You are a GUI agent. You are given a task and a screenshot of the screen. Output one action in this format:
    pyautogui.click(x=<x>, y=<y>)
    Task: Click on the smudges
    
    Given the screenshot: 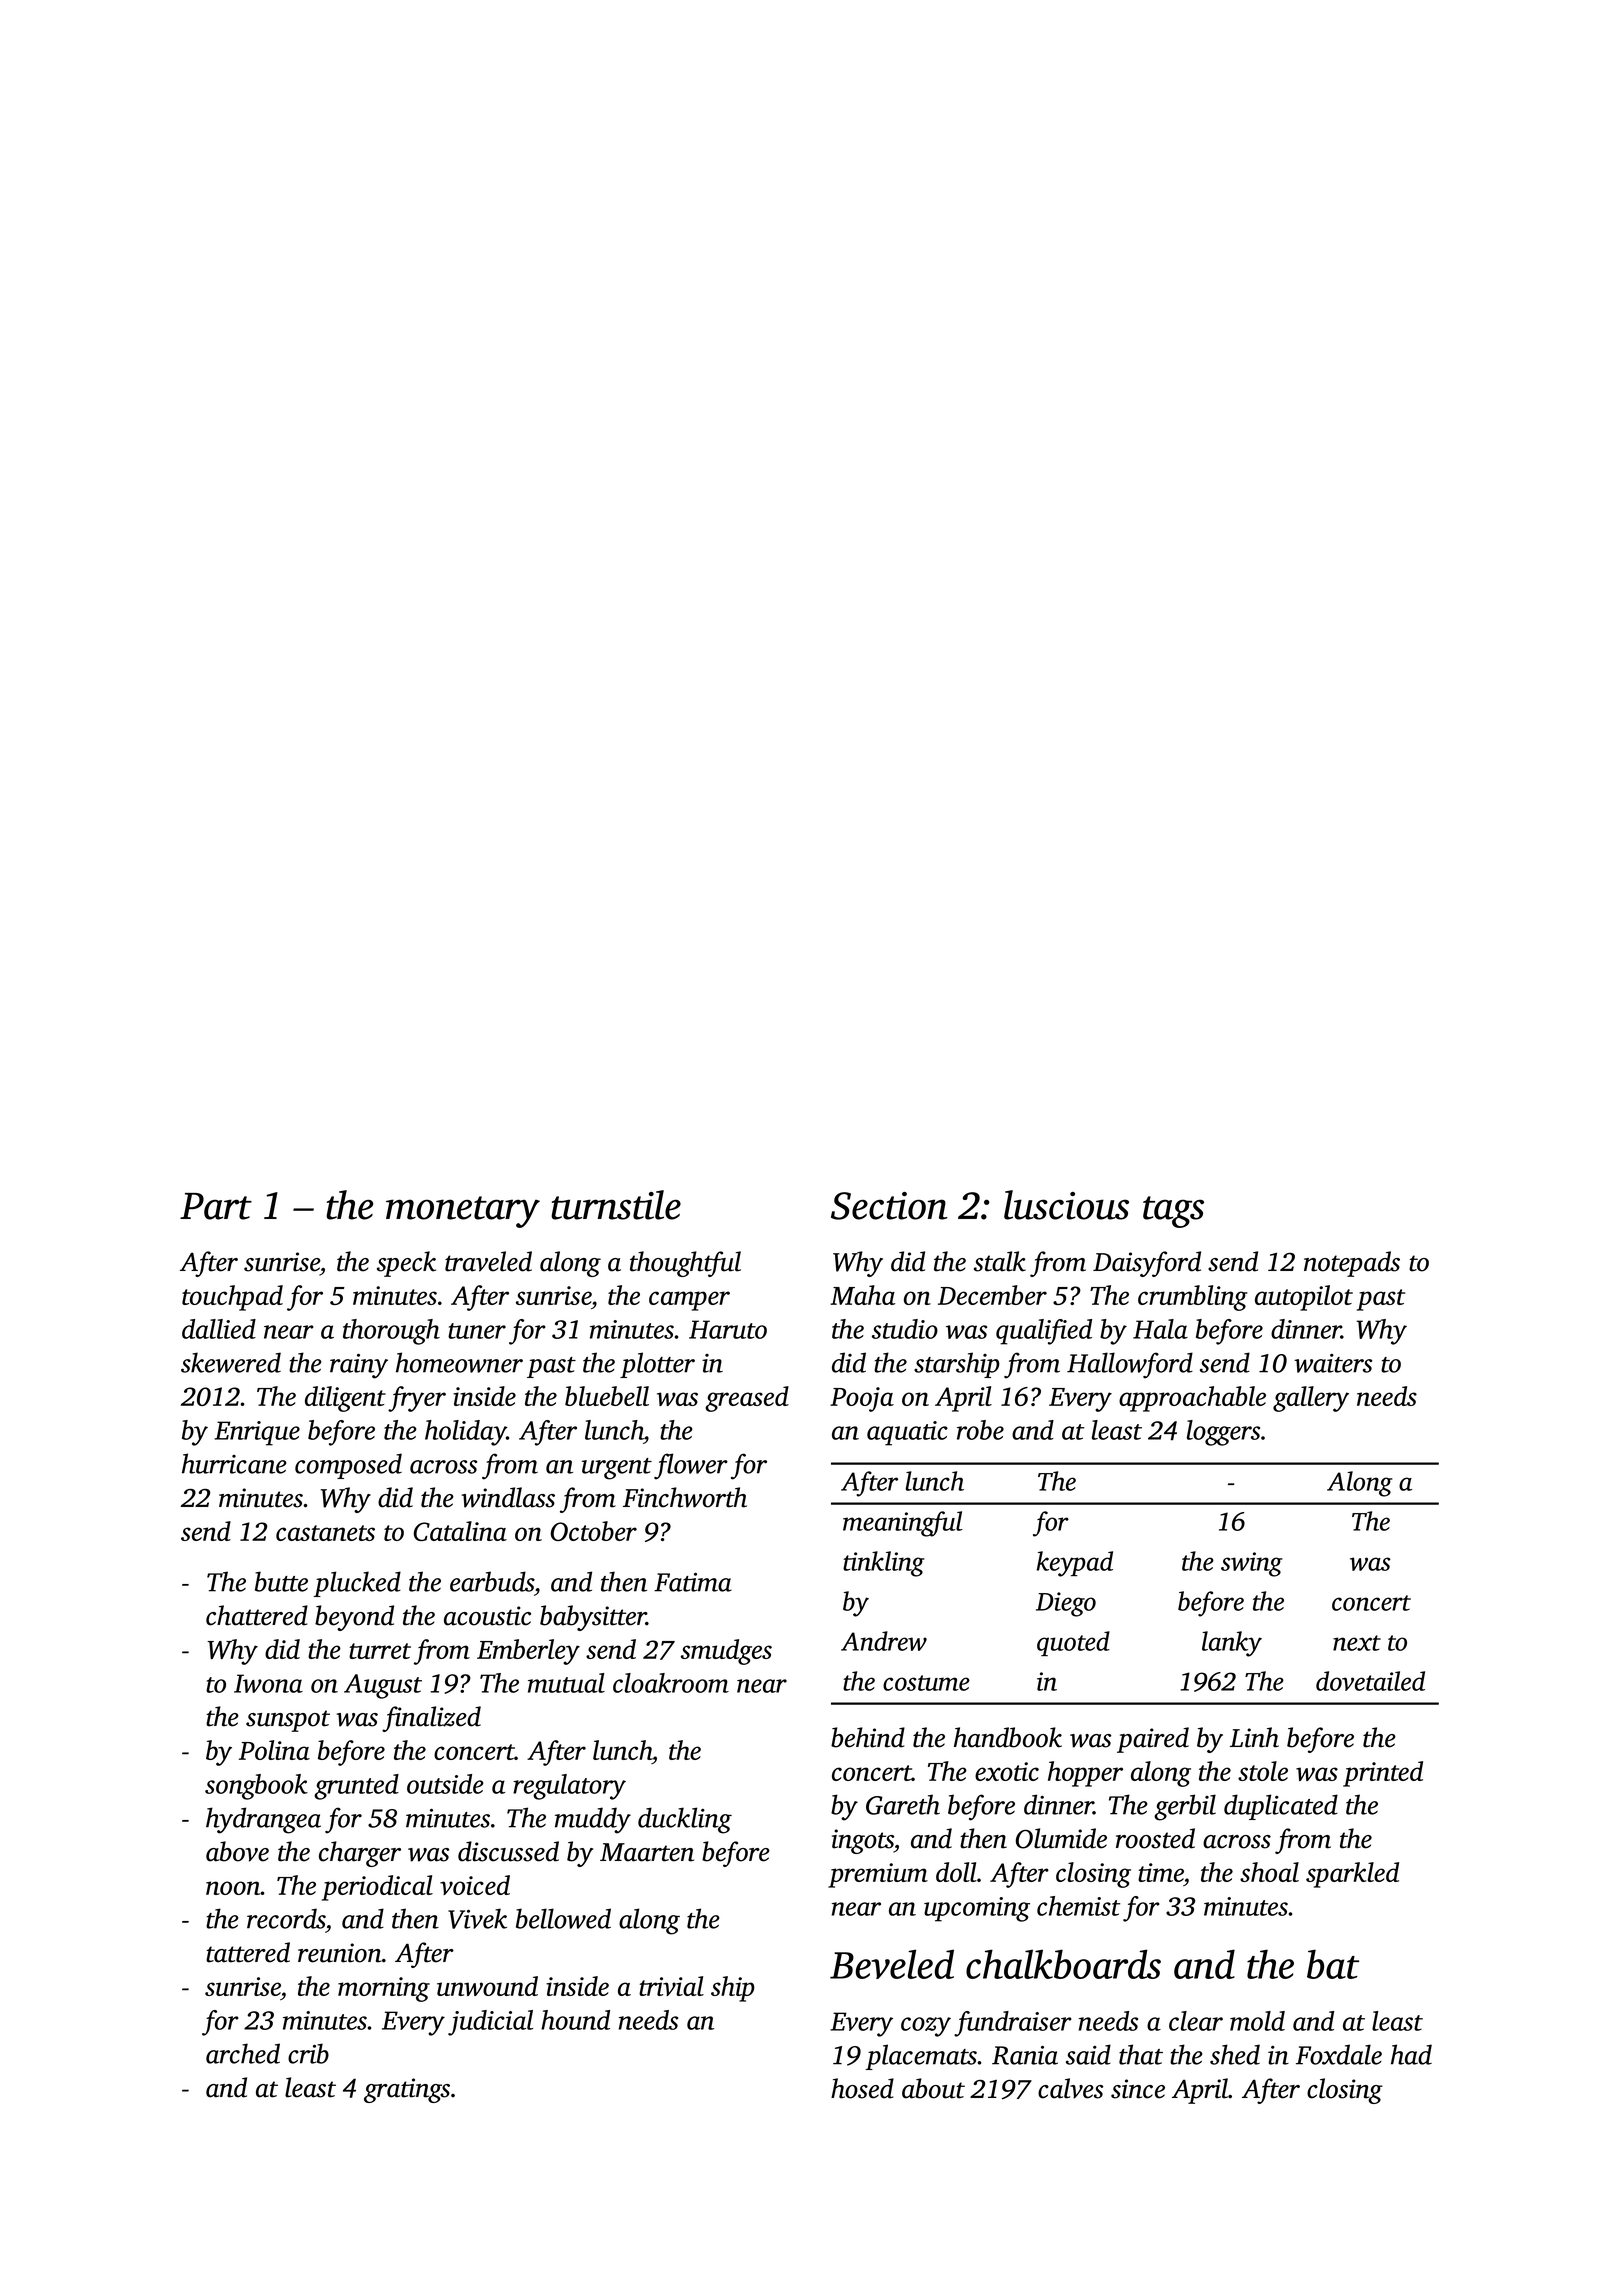 What is the action you would take?
    pyautogui.click(x=726, y=1652)
